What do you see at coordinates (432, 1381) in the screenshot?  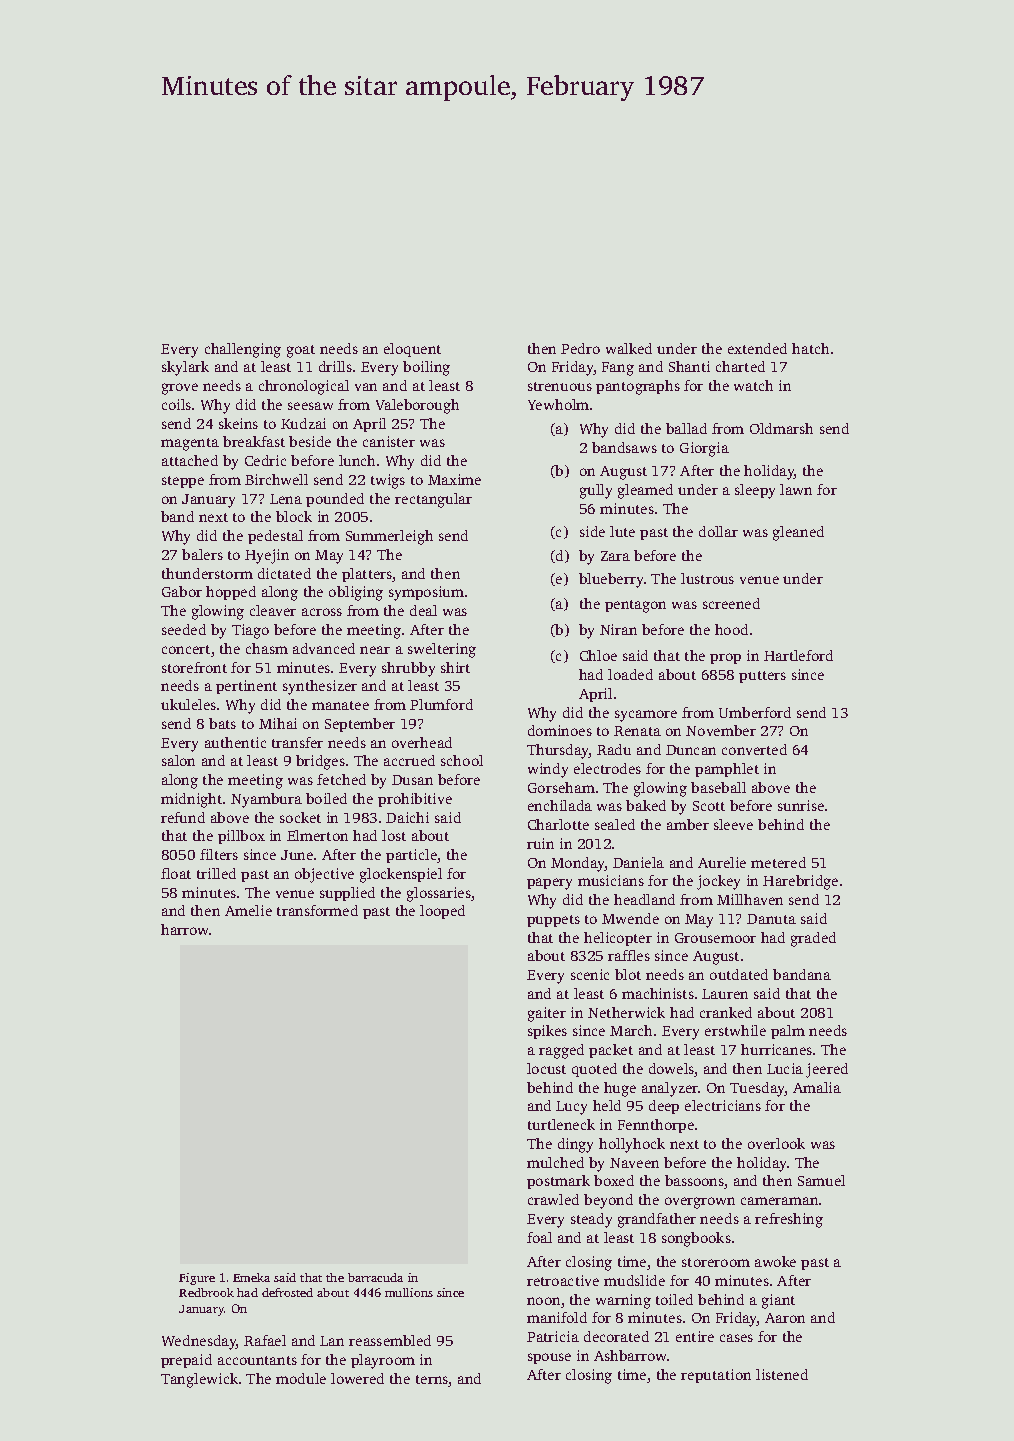 I see `terns` at bounding box center [432, 1381].
